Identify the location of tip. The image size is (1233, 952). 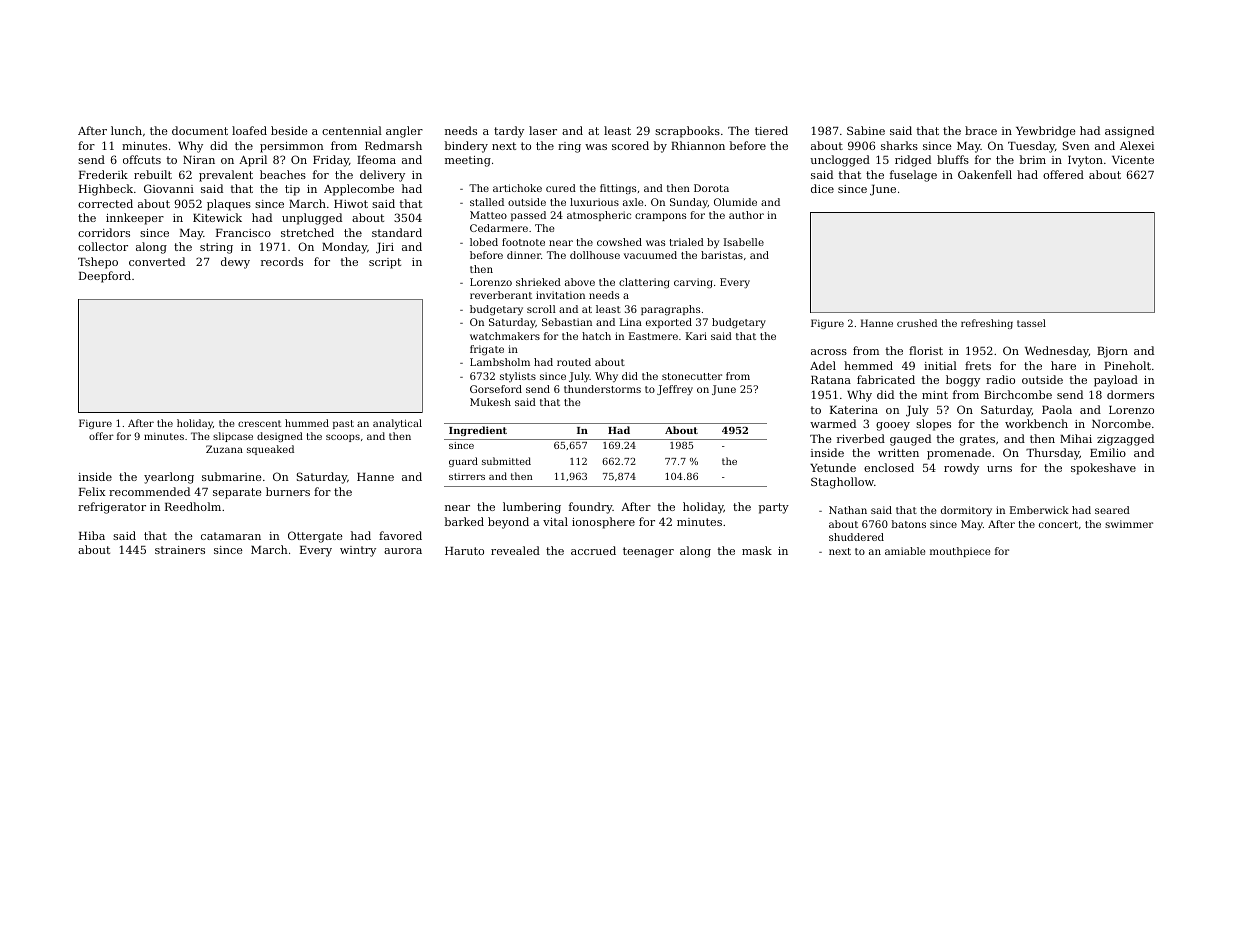
(292, 190).
